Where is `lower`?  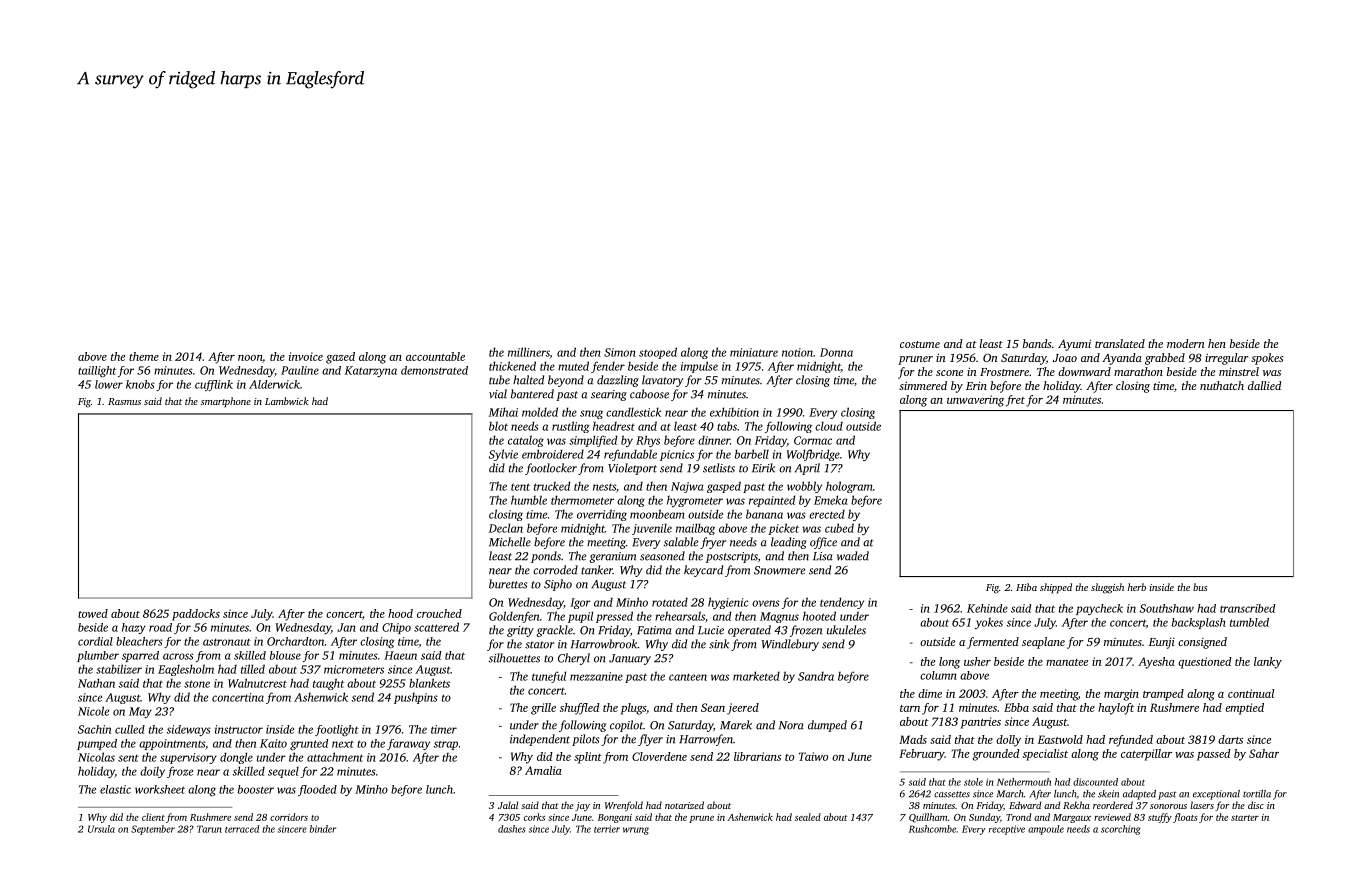
lower is located at coordinates (109, 384).
